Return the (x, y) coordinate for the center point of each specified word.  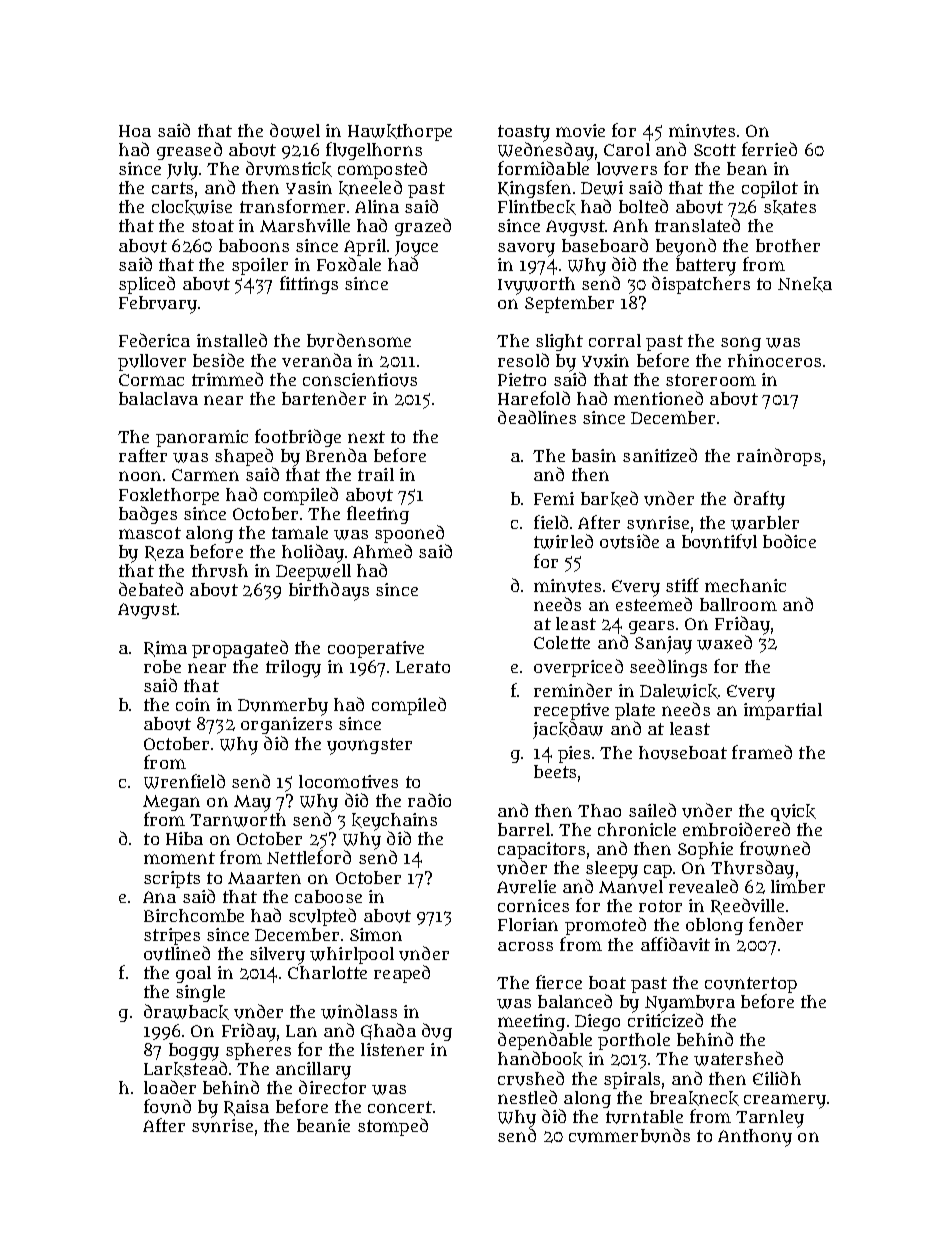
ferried (769, 149)
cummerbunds (629, 1135)
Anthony (755, 1138)
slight (559, 342)
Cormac (151, 380)
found (167, 1106)
